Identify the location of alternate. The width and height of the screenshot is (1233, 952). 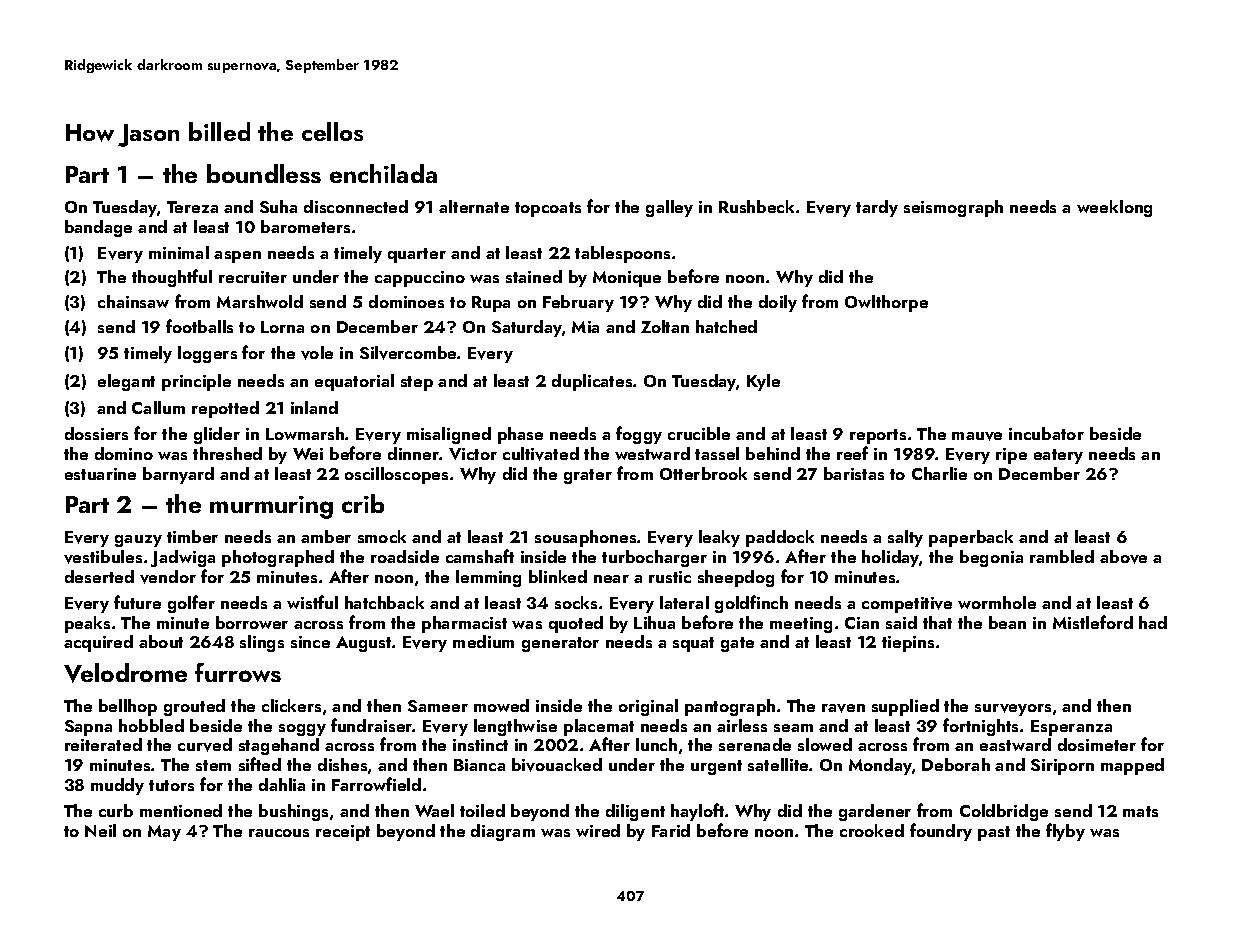
(474, 206).
